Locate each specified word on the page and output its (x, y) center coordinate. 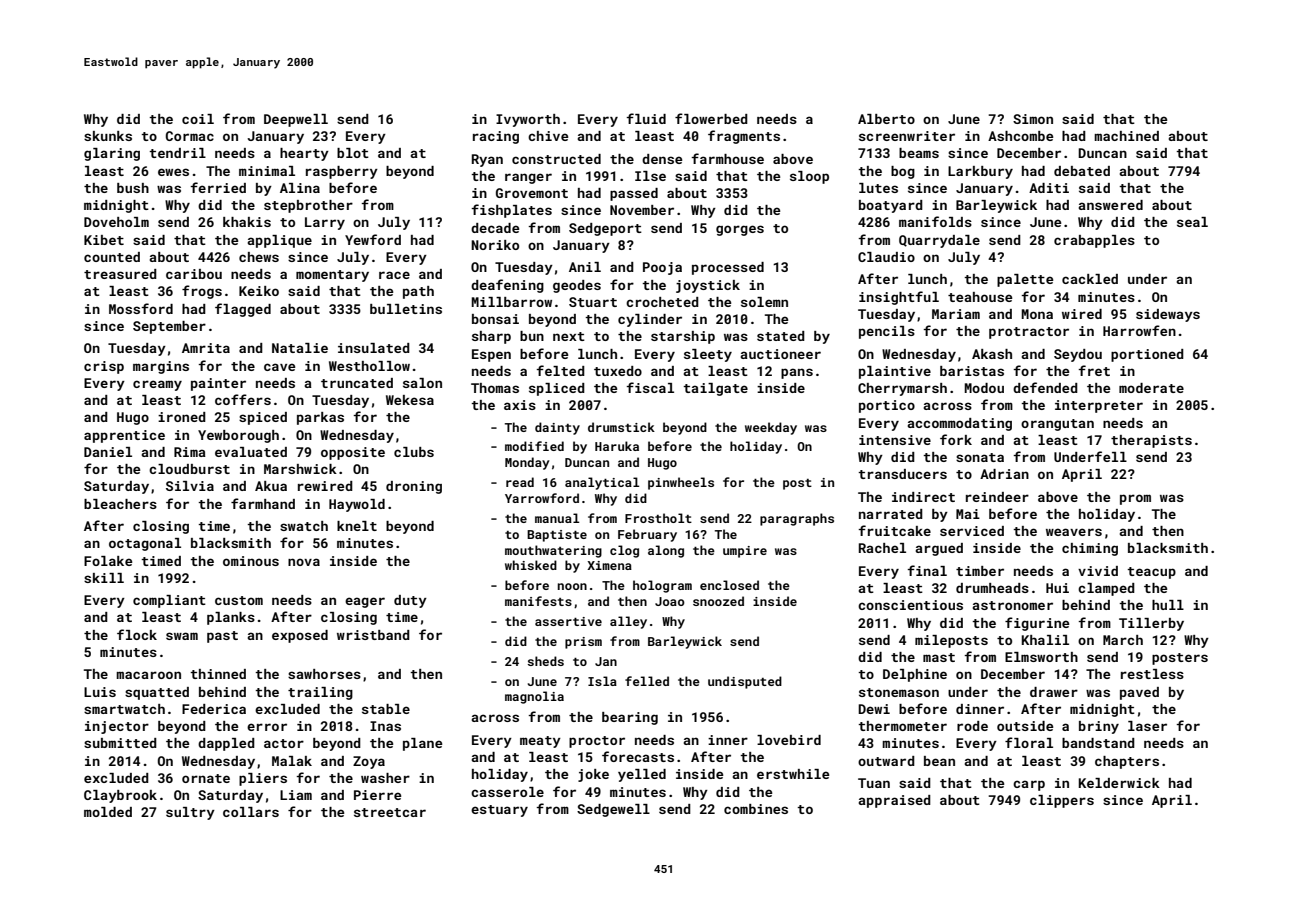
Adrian (1004, 474)
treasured (120, 274)
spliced (557, 389)
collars (251, 812)
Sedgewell (613, 810)
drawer (1054, 692)
